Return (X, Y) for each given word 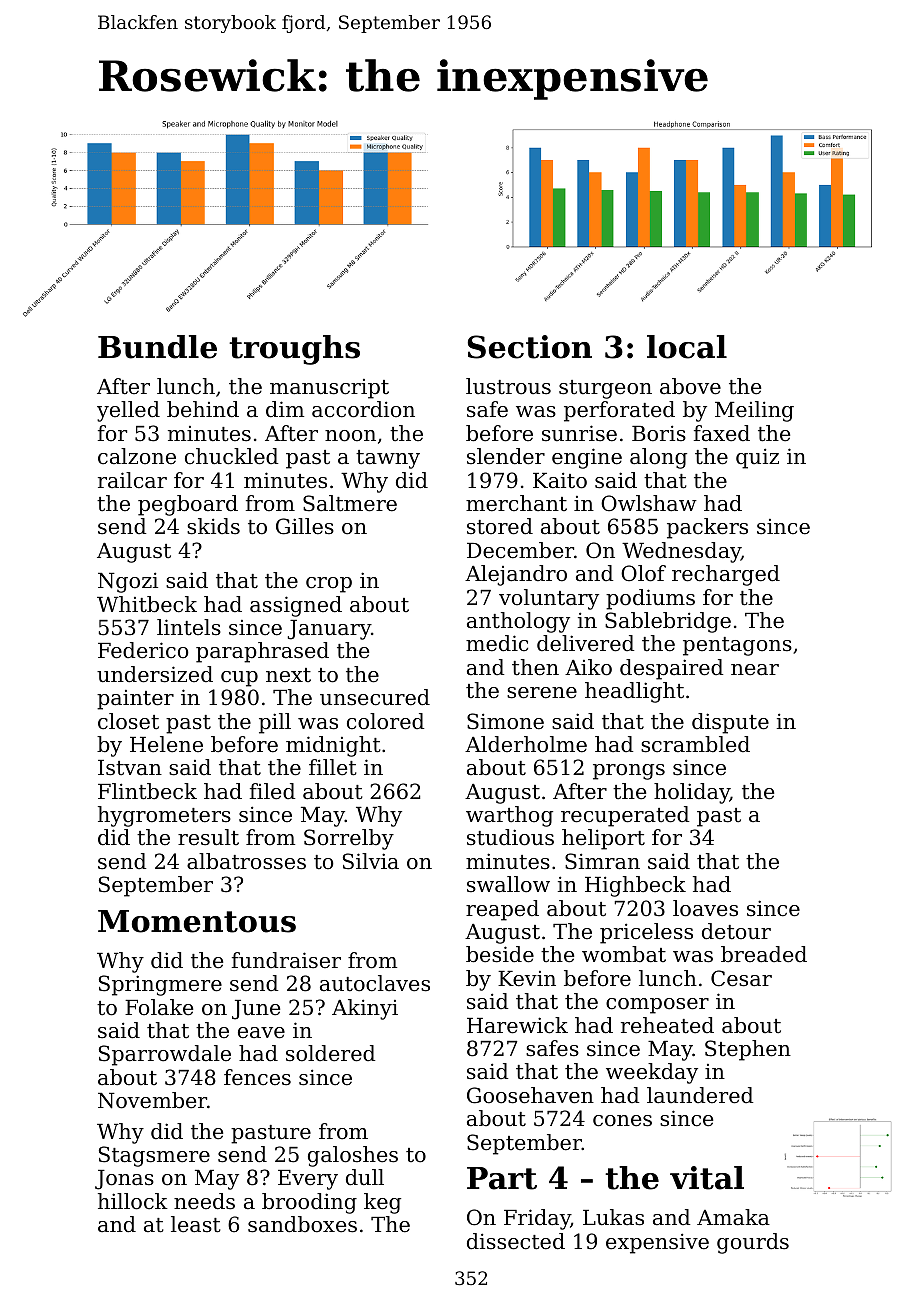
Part (502, 1178)
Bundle (157, 347)
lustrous (508, 386)
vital (707, 1178)
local (687, 347)
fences (257, 1077)
